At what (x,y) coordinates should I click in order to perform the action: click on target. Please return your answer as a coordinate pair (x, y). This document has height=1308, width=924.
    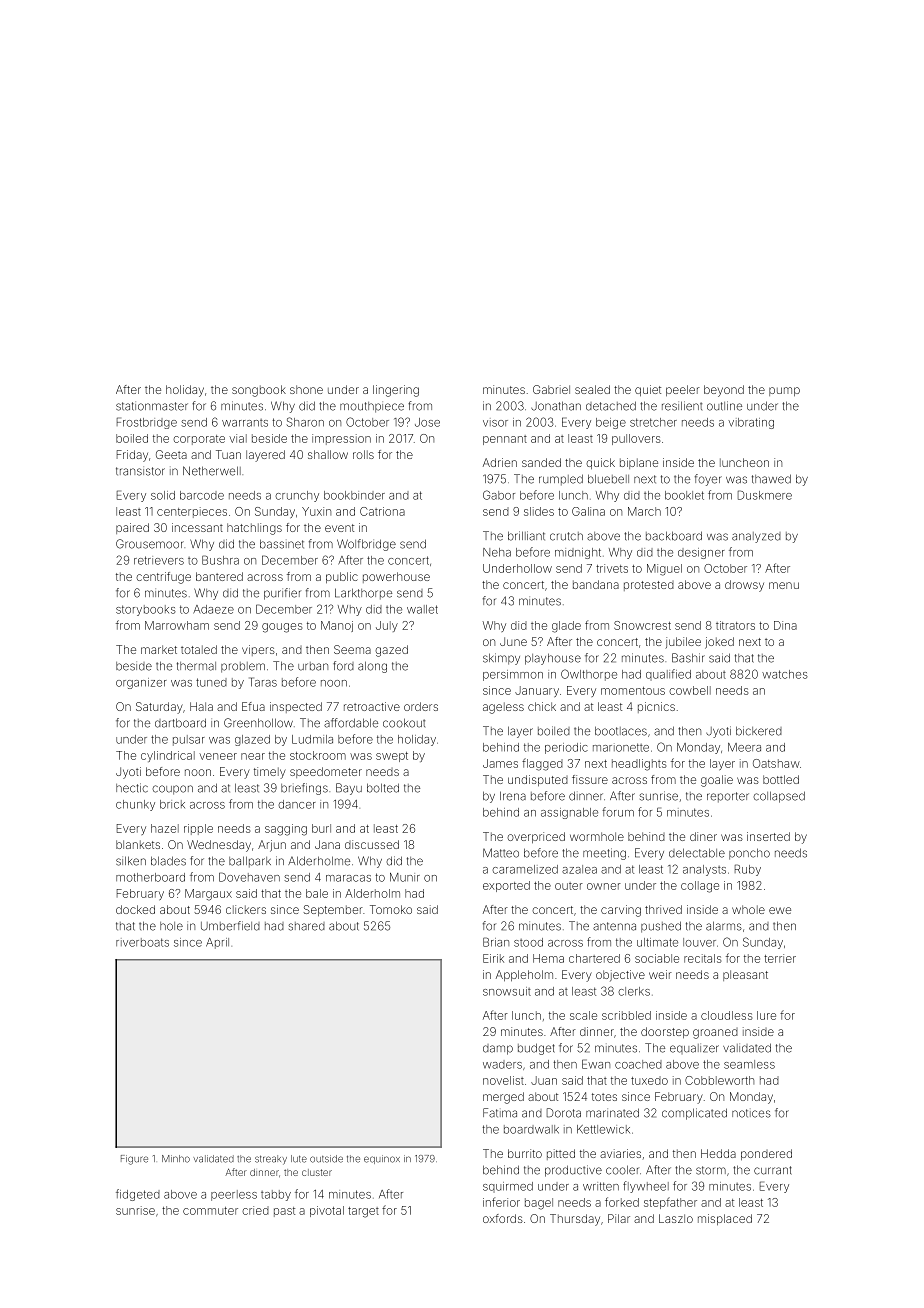
    Looking at the image, I should click on (363, 1212).
